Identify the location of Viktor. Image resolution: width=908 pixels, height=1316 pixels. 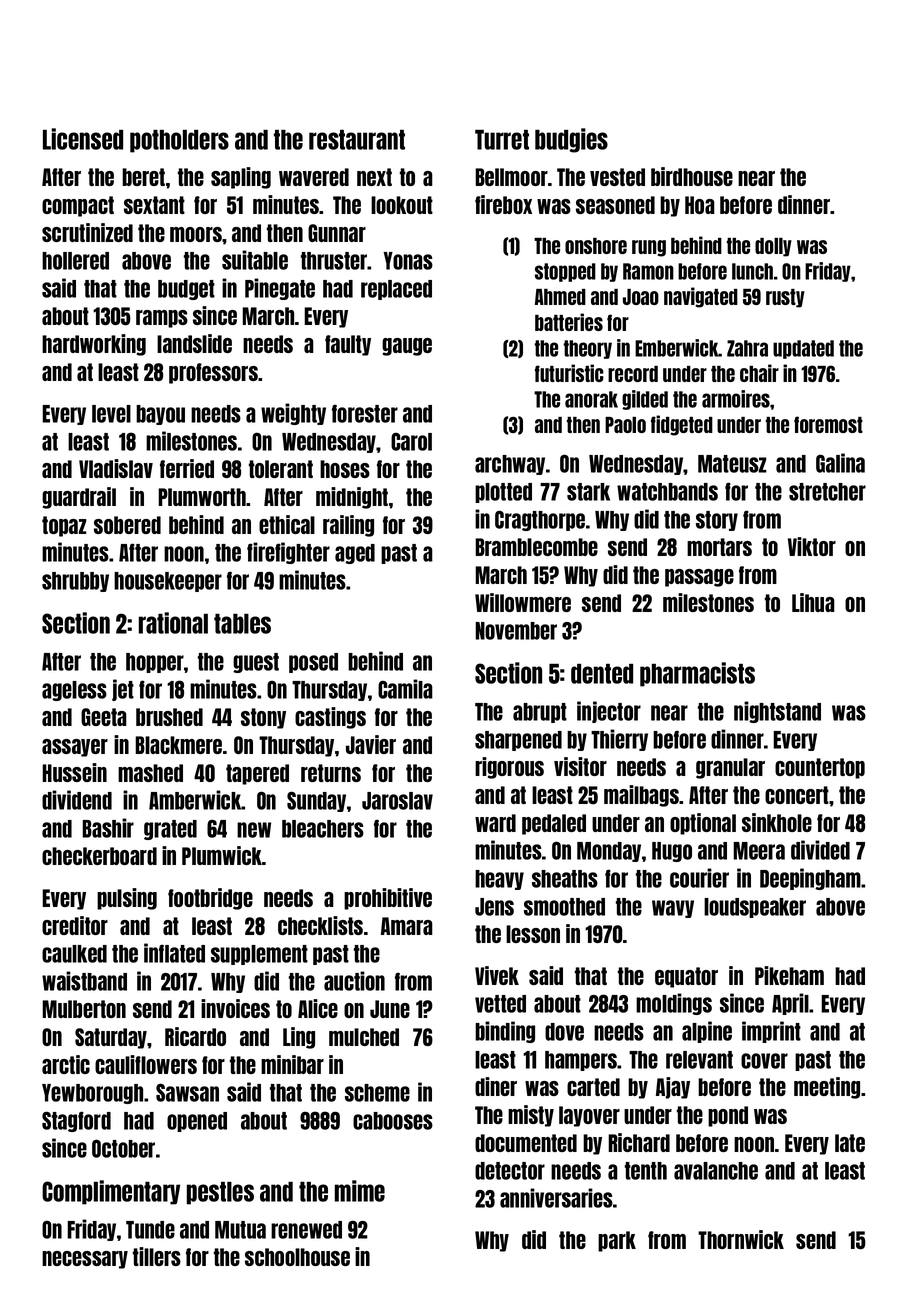
(812, 546).
